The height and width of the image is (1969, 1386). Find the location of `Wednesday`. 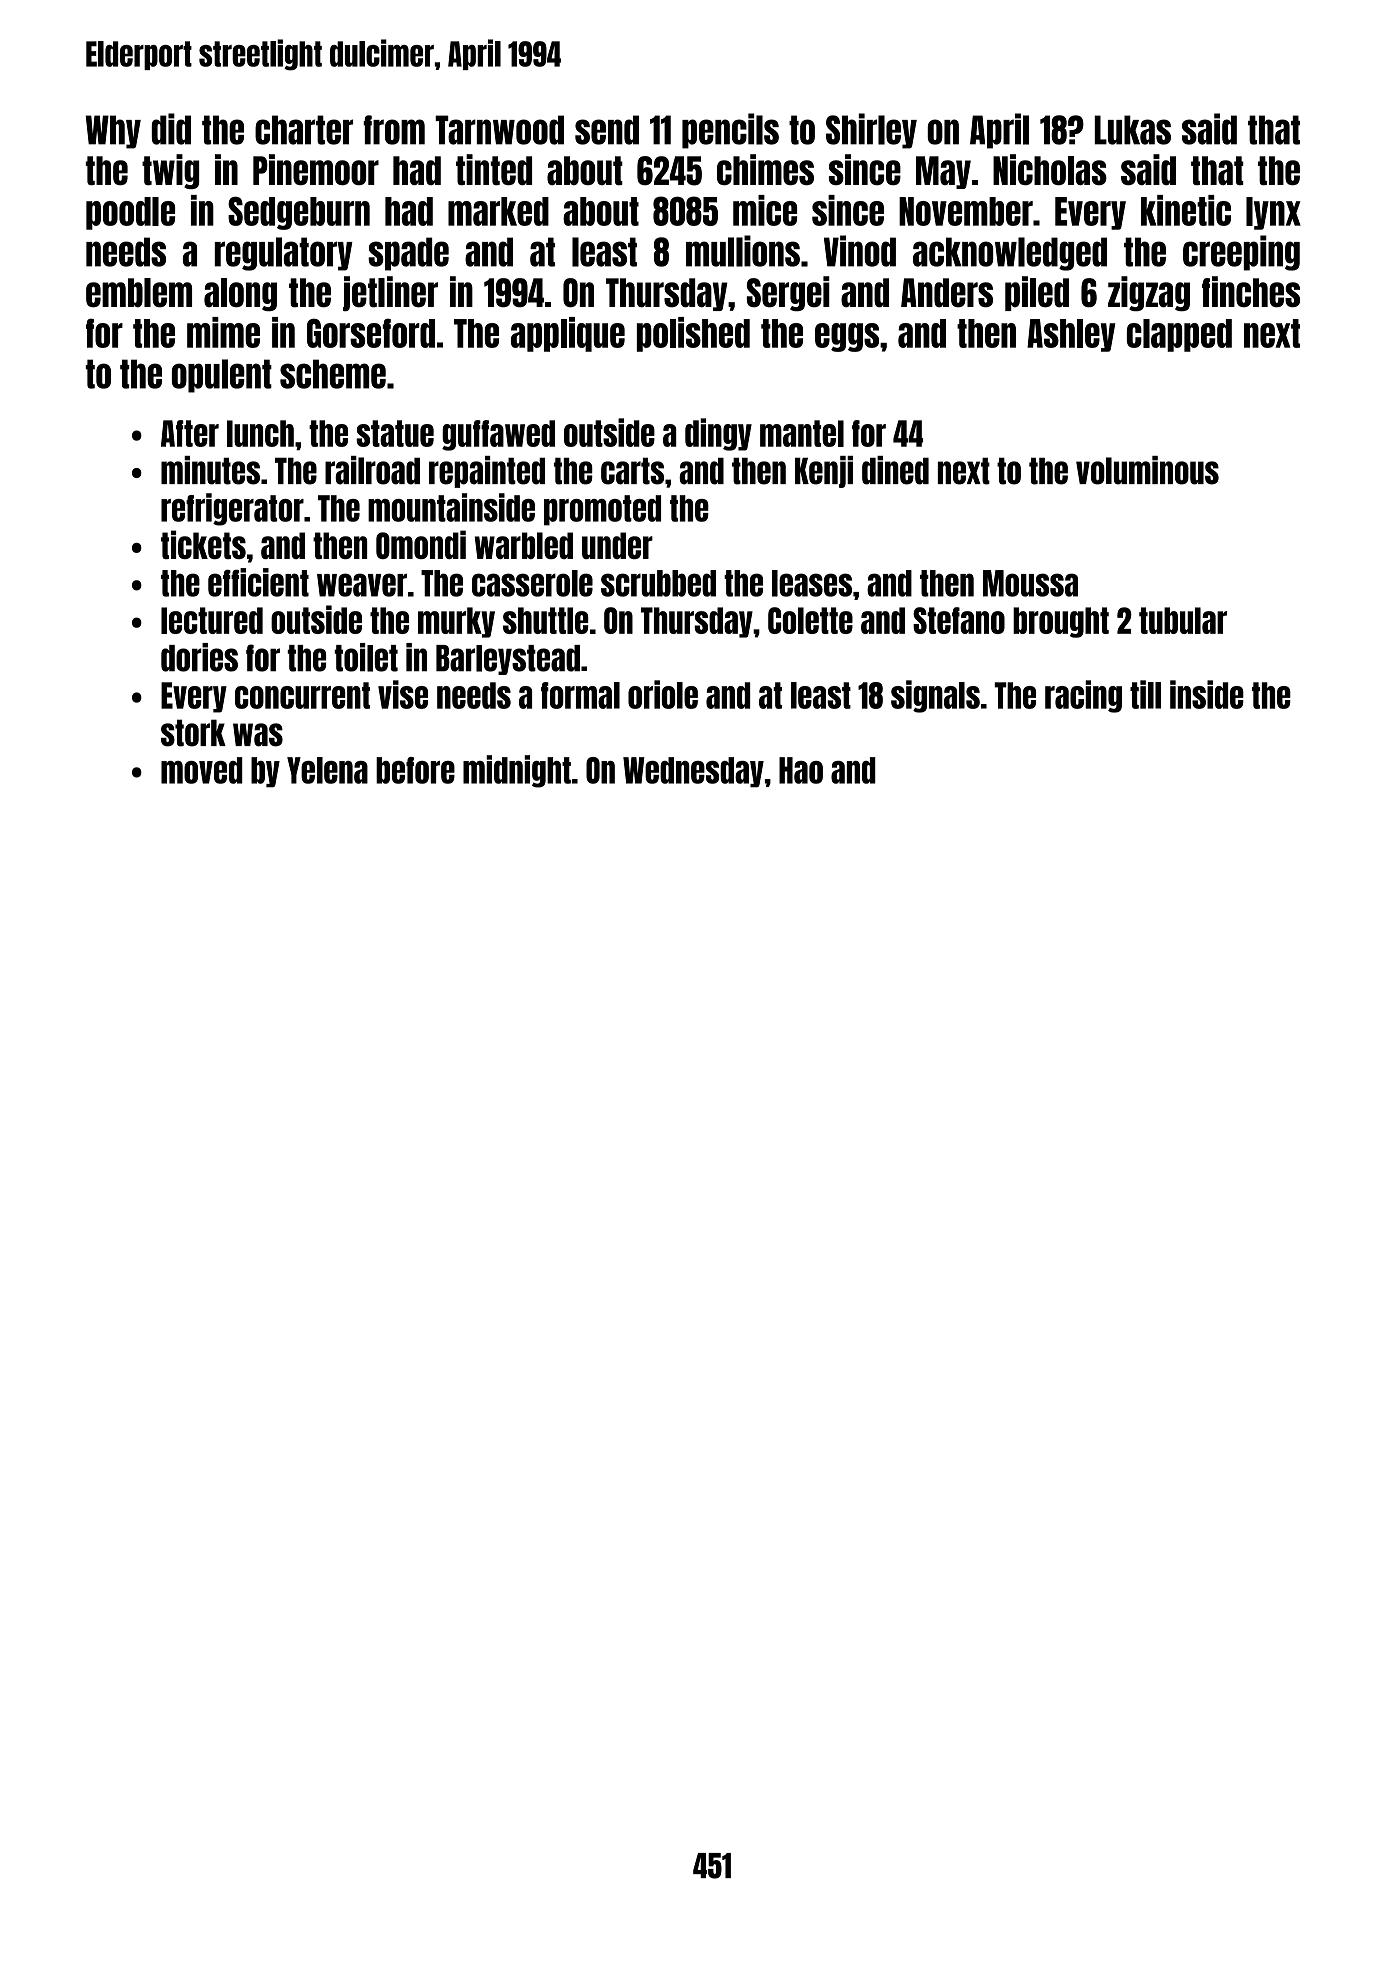

Wednesday is located at coordinates (693, 772).
